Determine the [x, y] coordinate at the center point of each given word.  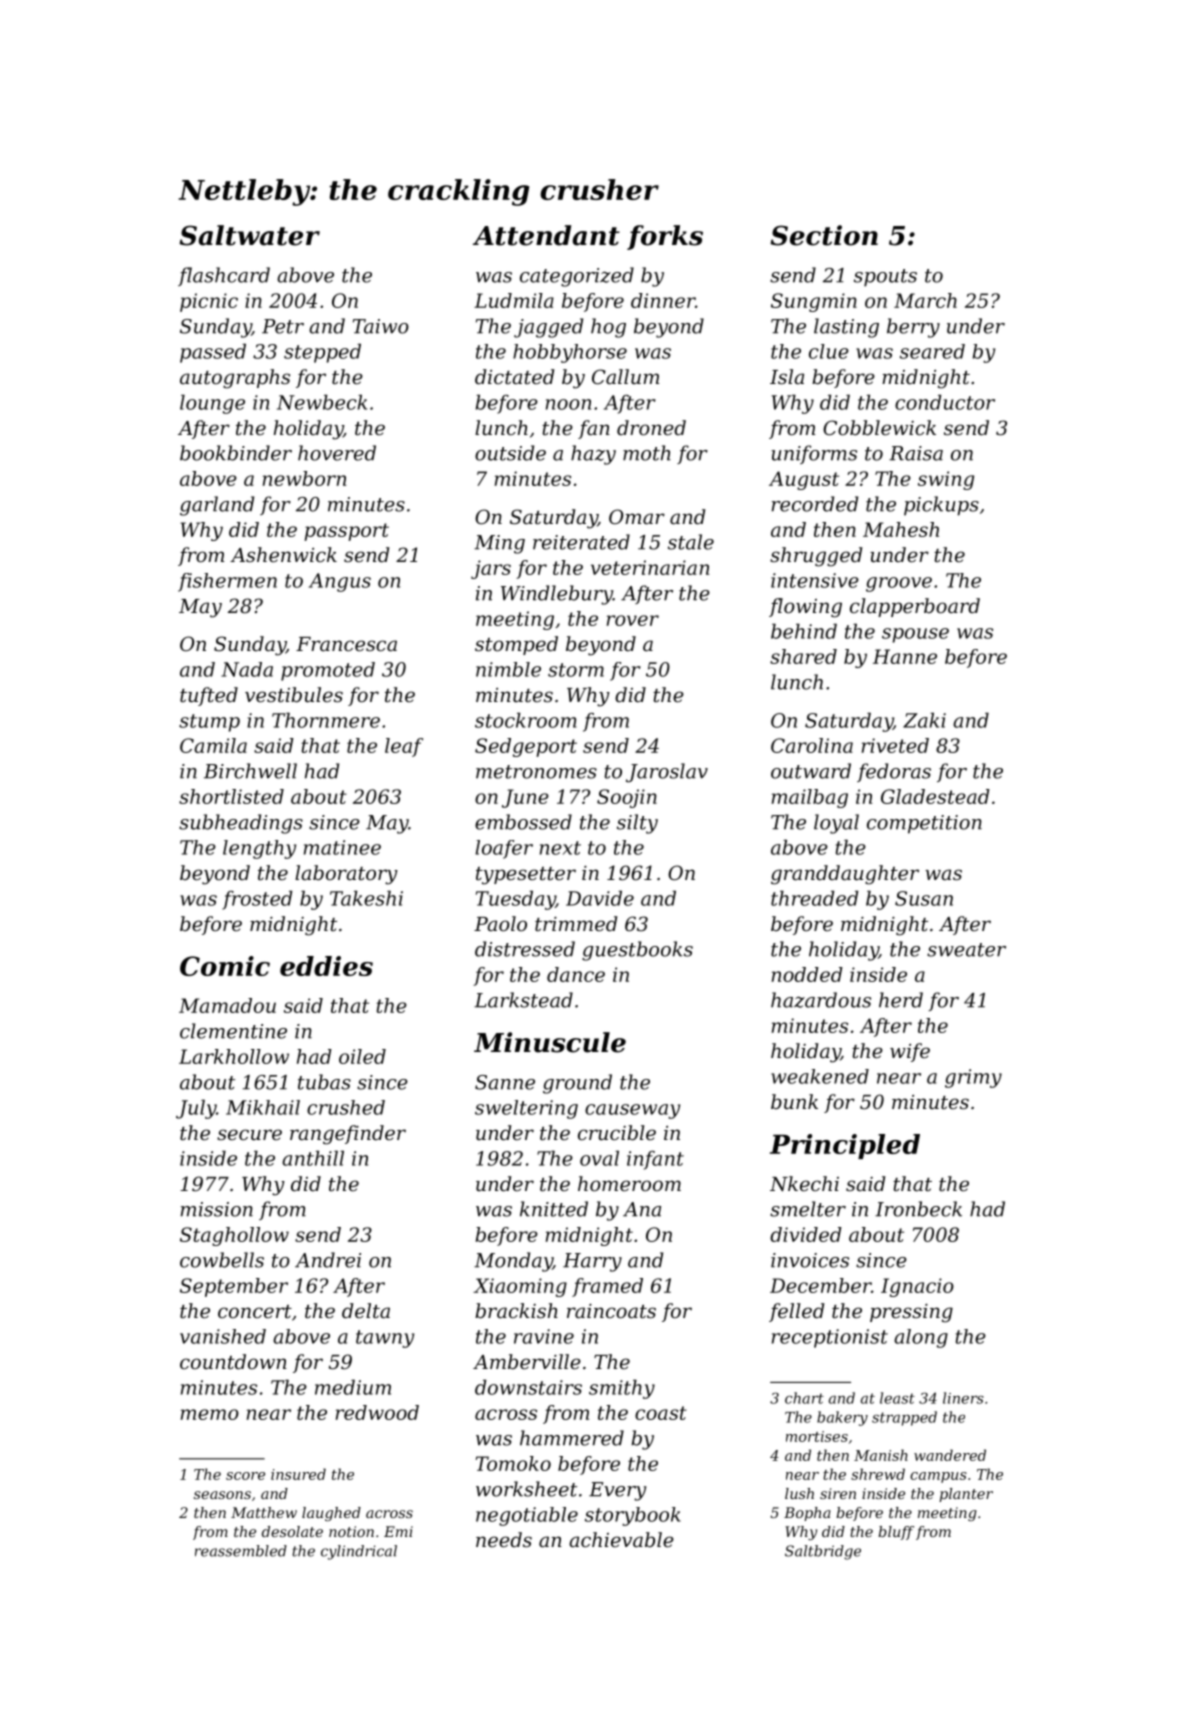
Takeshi [366, 898]
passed [213, 353]
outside [510, 453]
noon [568, 404]
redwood [377, 1412]
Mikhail [263, 1107]
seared [932, 351]
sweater [966, 950]
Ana [642, 1209]
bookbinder [236, 453]
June [525, 798]
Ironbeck [918, 1209]
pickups [941, 506]
